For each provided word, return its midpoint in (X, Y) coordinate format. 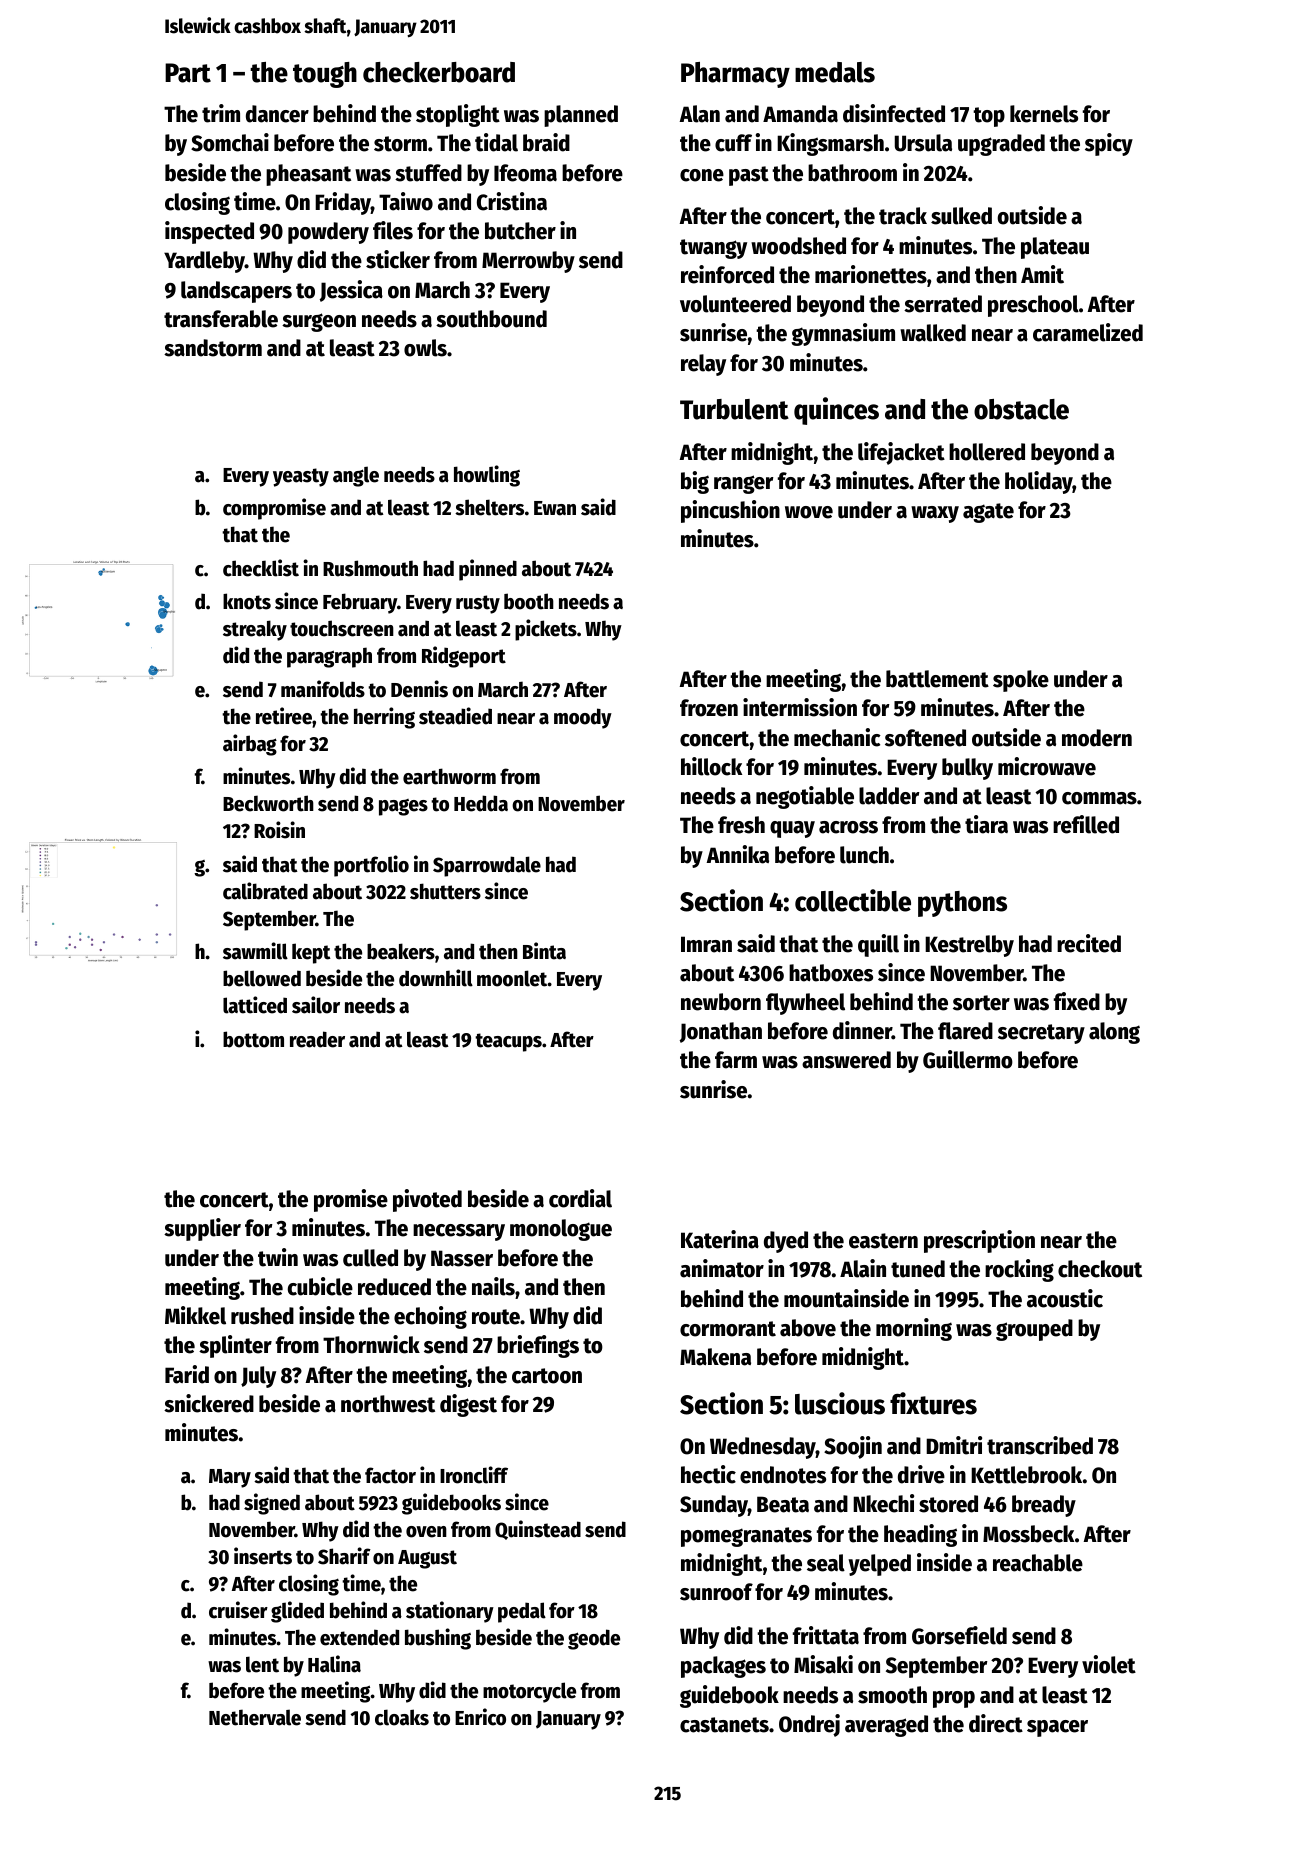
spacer (1057, 1728)
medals (835, 72)
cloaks (402, 1717)
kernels (1044, 114)
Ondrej (809, 1725)
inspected (209, 232)
